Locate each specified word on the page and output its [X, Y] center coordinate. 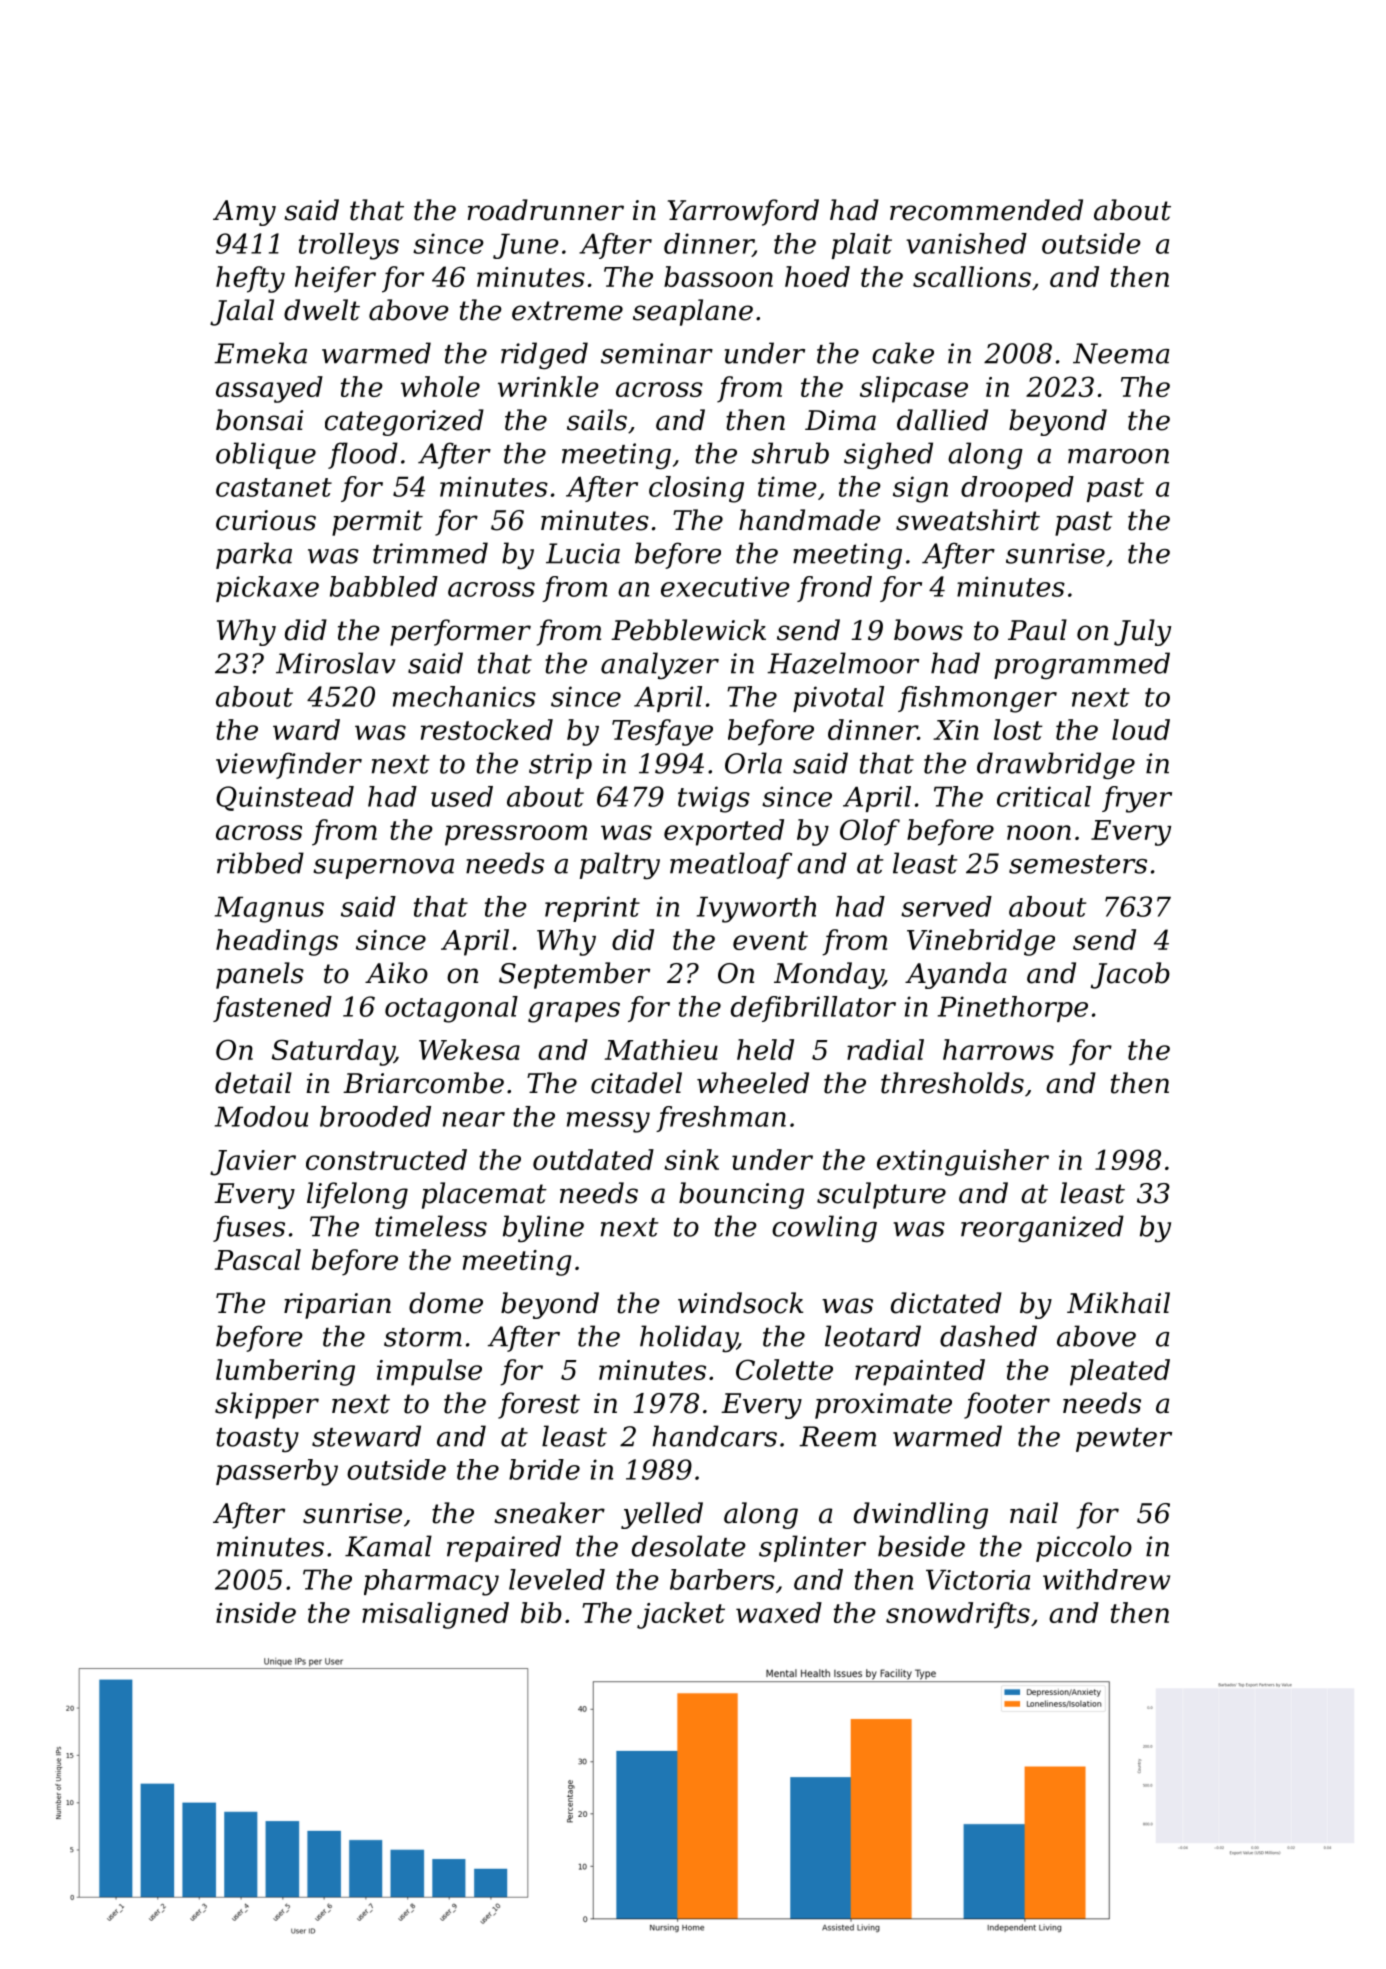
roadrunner [546, 210]
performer [460, 632]
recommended [986, 210]
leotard [873, 1336]
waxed [779, 1612]
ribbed [260, 863]
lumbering [285, 1372]
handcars [714, 1436]
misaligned [435, 1615]
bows [928, 630]
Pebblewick [688, 630]
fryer [1137, 799]
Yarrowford [743, 212]
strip [560, 766]
